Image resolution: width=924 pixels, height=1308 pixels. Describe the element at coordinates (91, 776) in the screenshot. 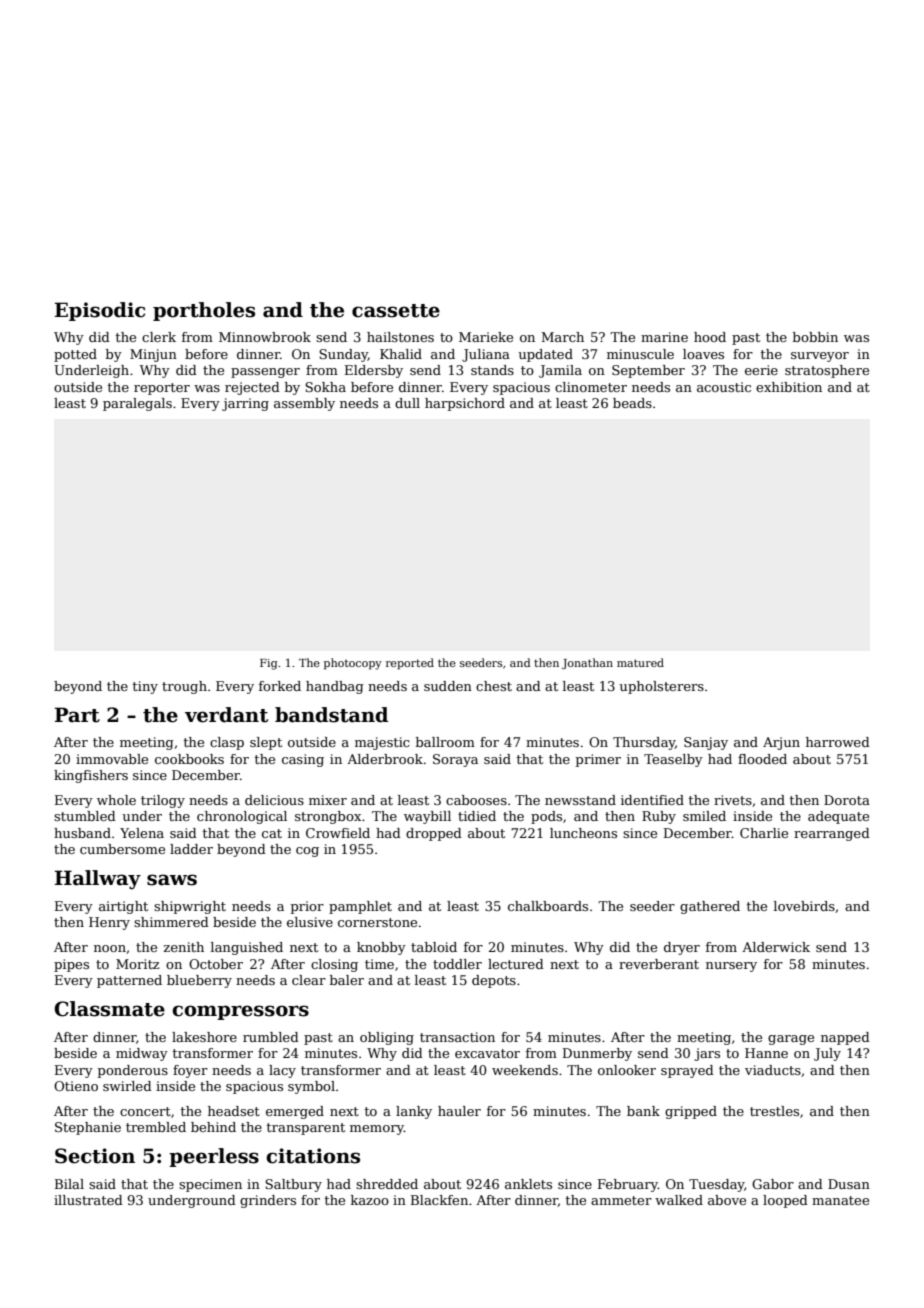

I see `kingfishers` at that location.
